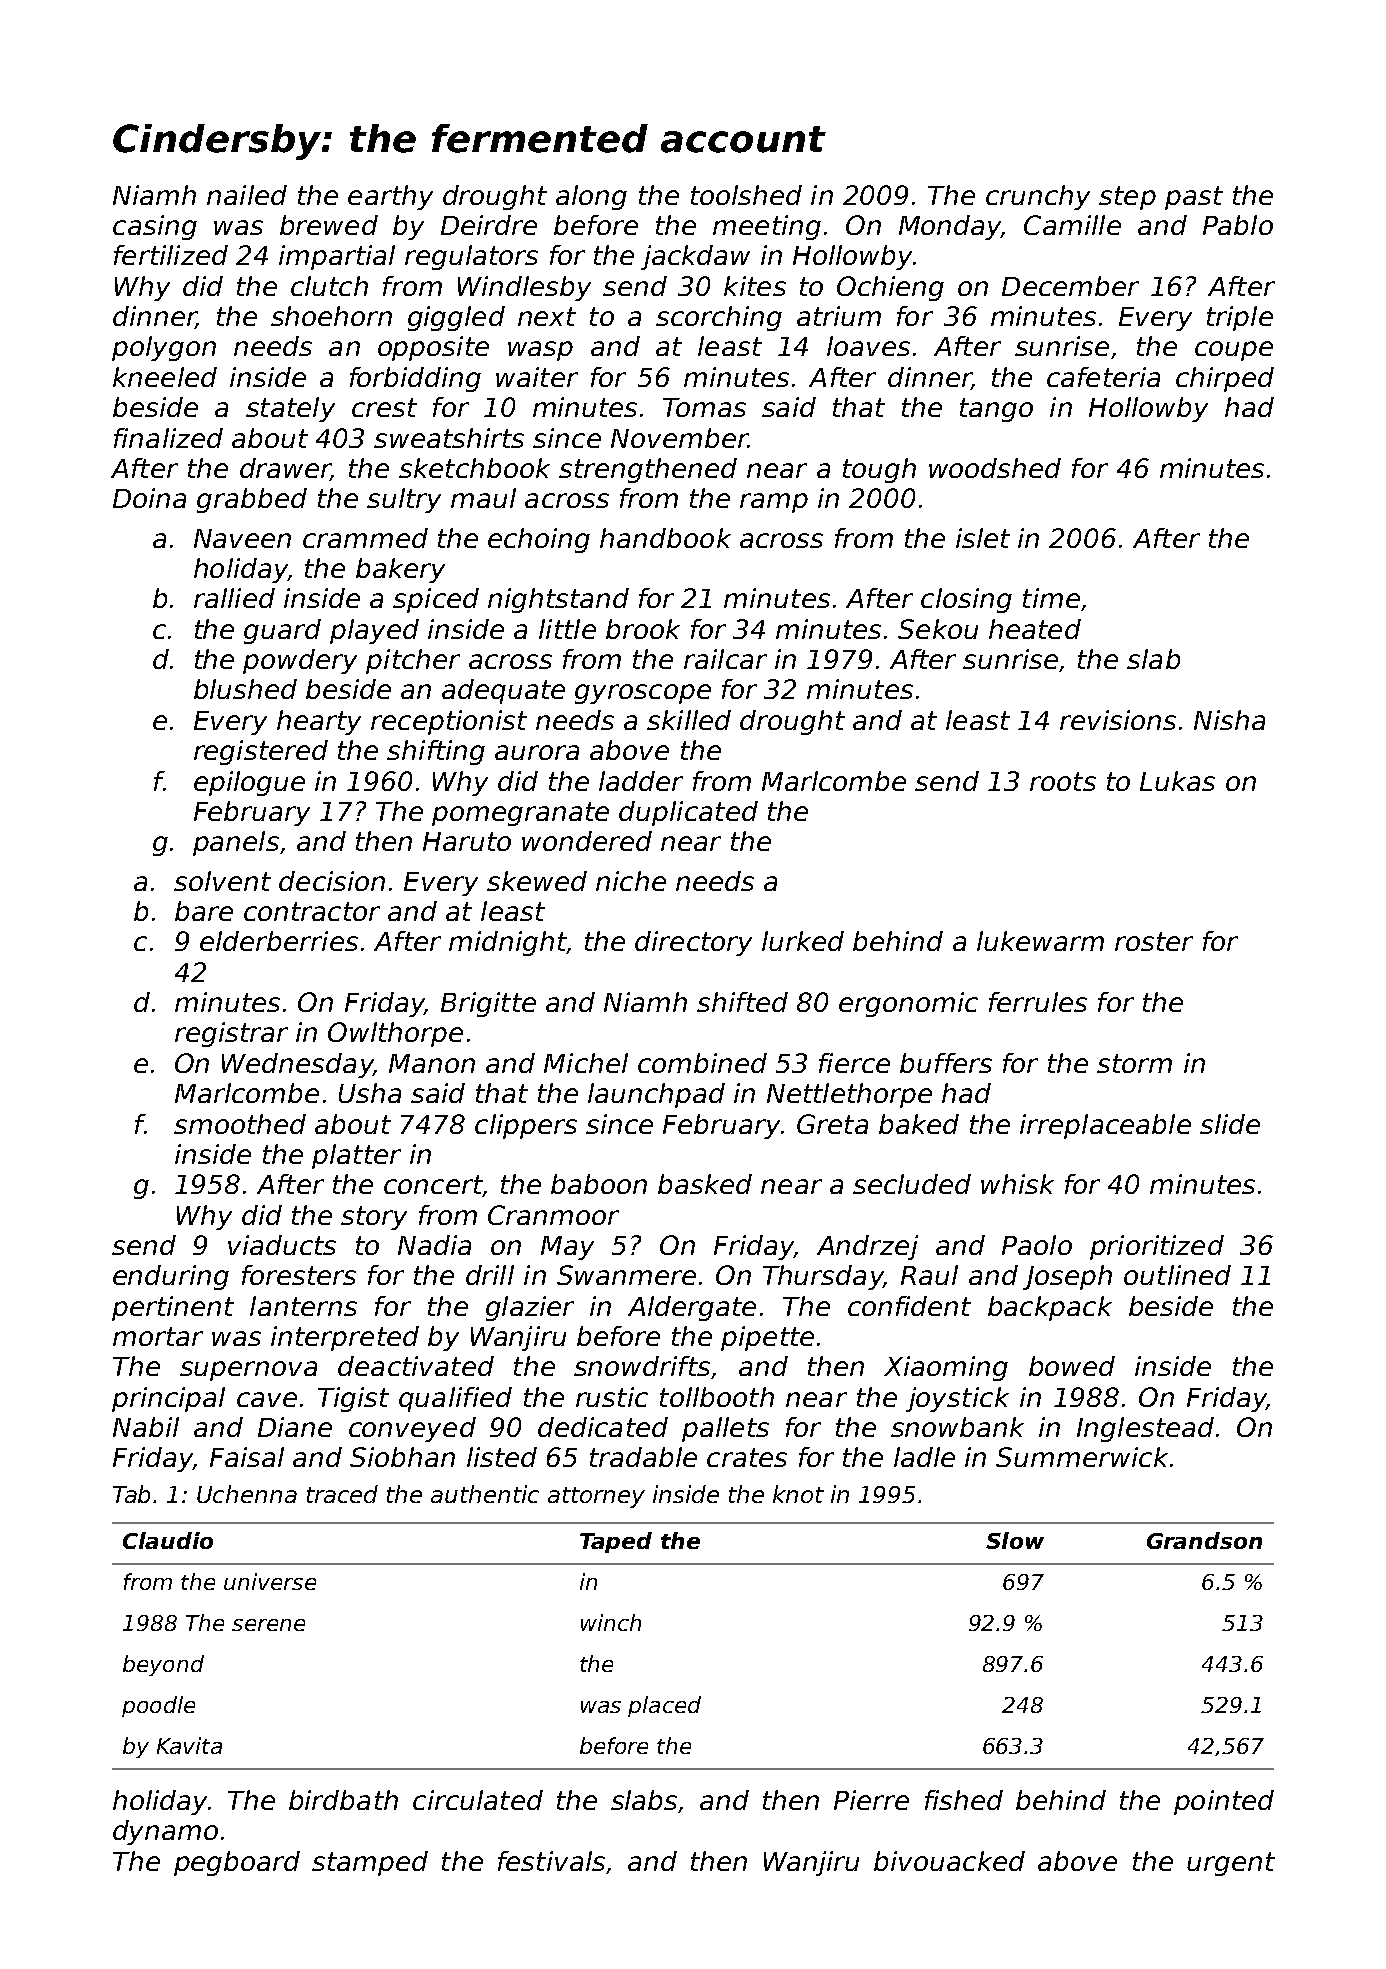 The height and width of the screenshot is (1969, 1386). I want to click on Wednesday, so click(297, 1065).
